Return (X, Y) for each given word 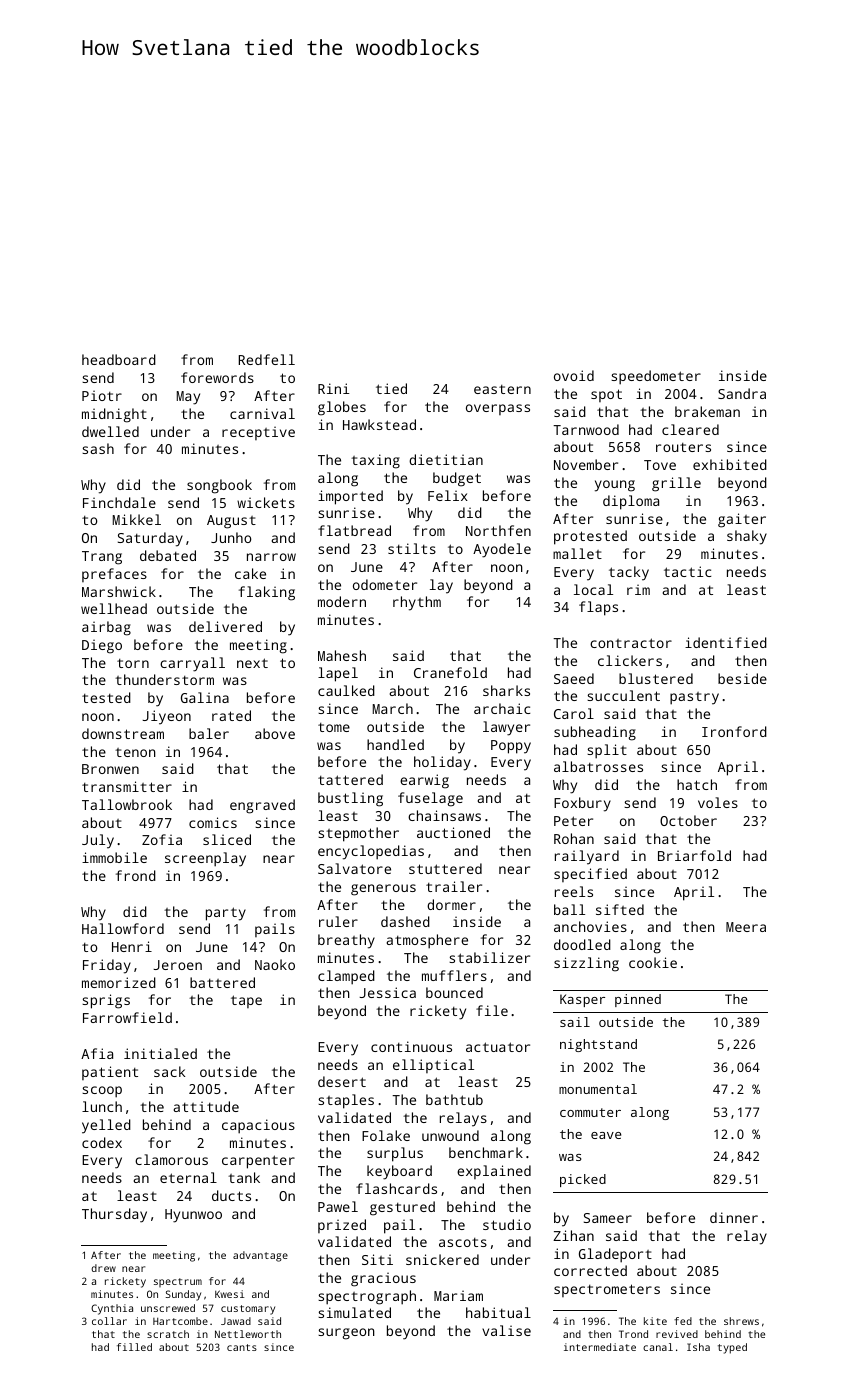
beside (742, 678)
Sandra (742, 393)
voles (718, 802)
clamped (346, 977)
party (226, 914)
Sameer (608, 1218)
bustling (350, 799)
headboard (119, 359)
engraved (262, 806)
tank (244, 1177)
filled (134, 1347)
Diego (102, 646)
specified (590, 875)
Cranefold (450, 672)
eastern (502, 389)
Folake (386, 1135)
